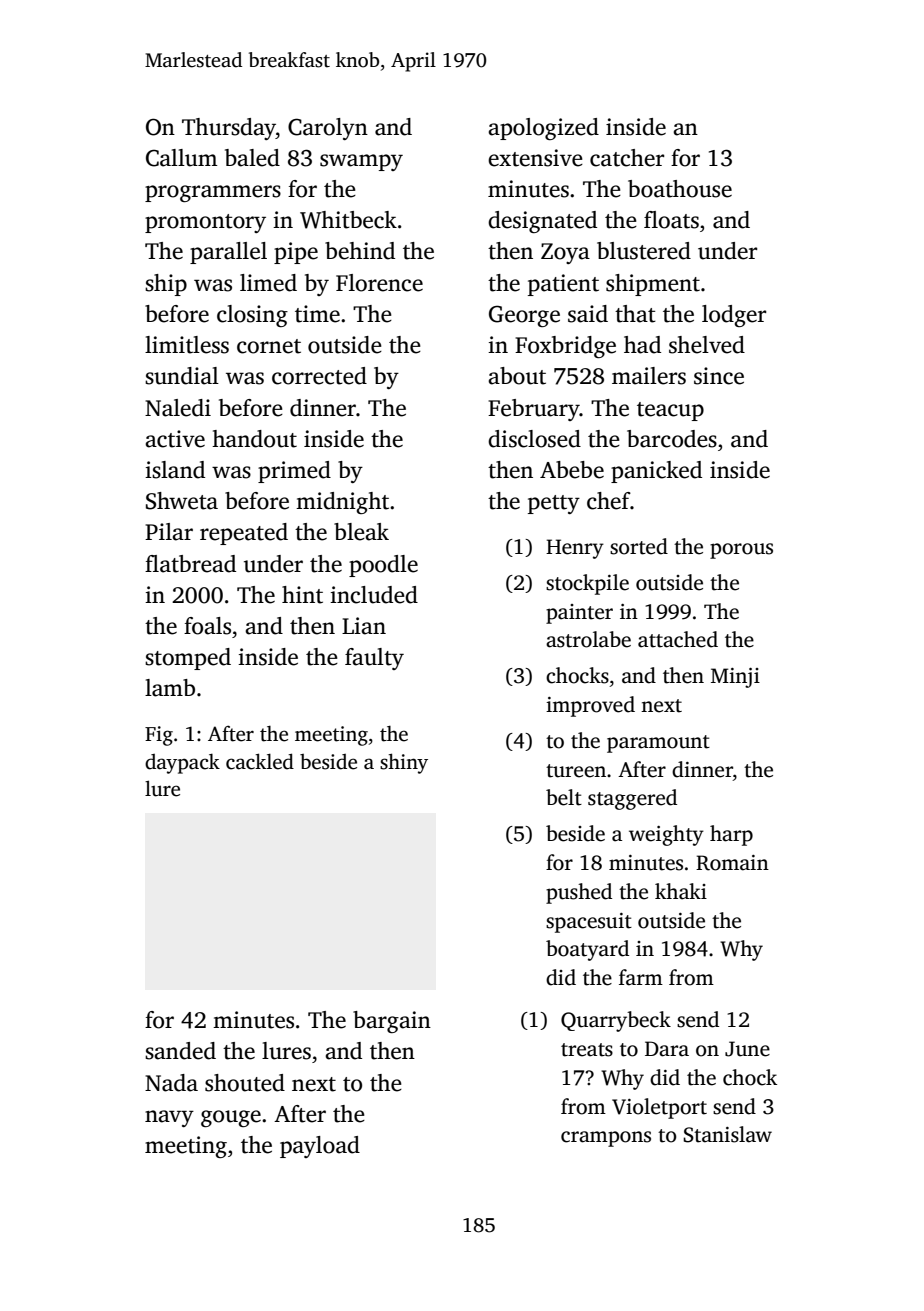  I want to click on Carolyn, so click(328, 129).
